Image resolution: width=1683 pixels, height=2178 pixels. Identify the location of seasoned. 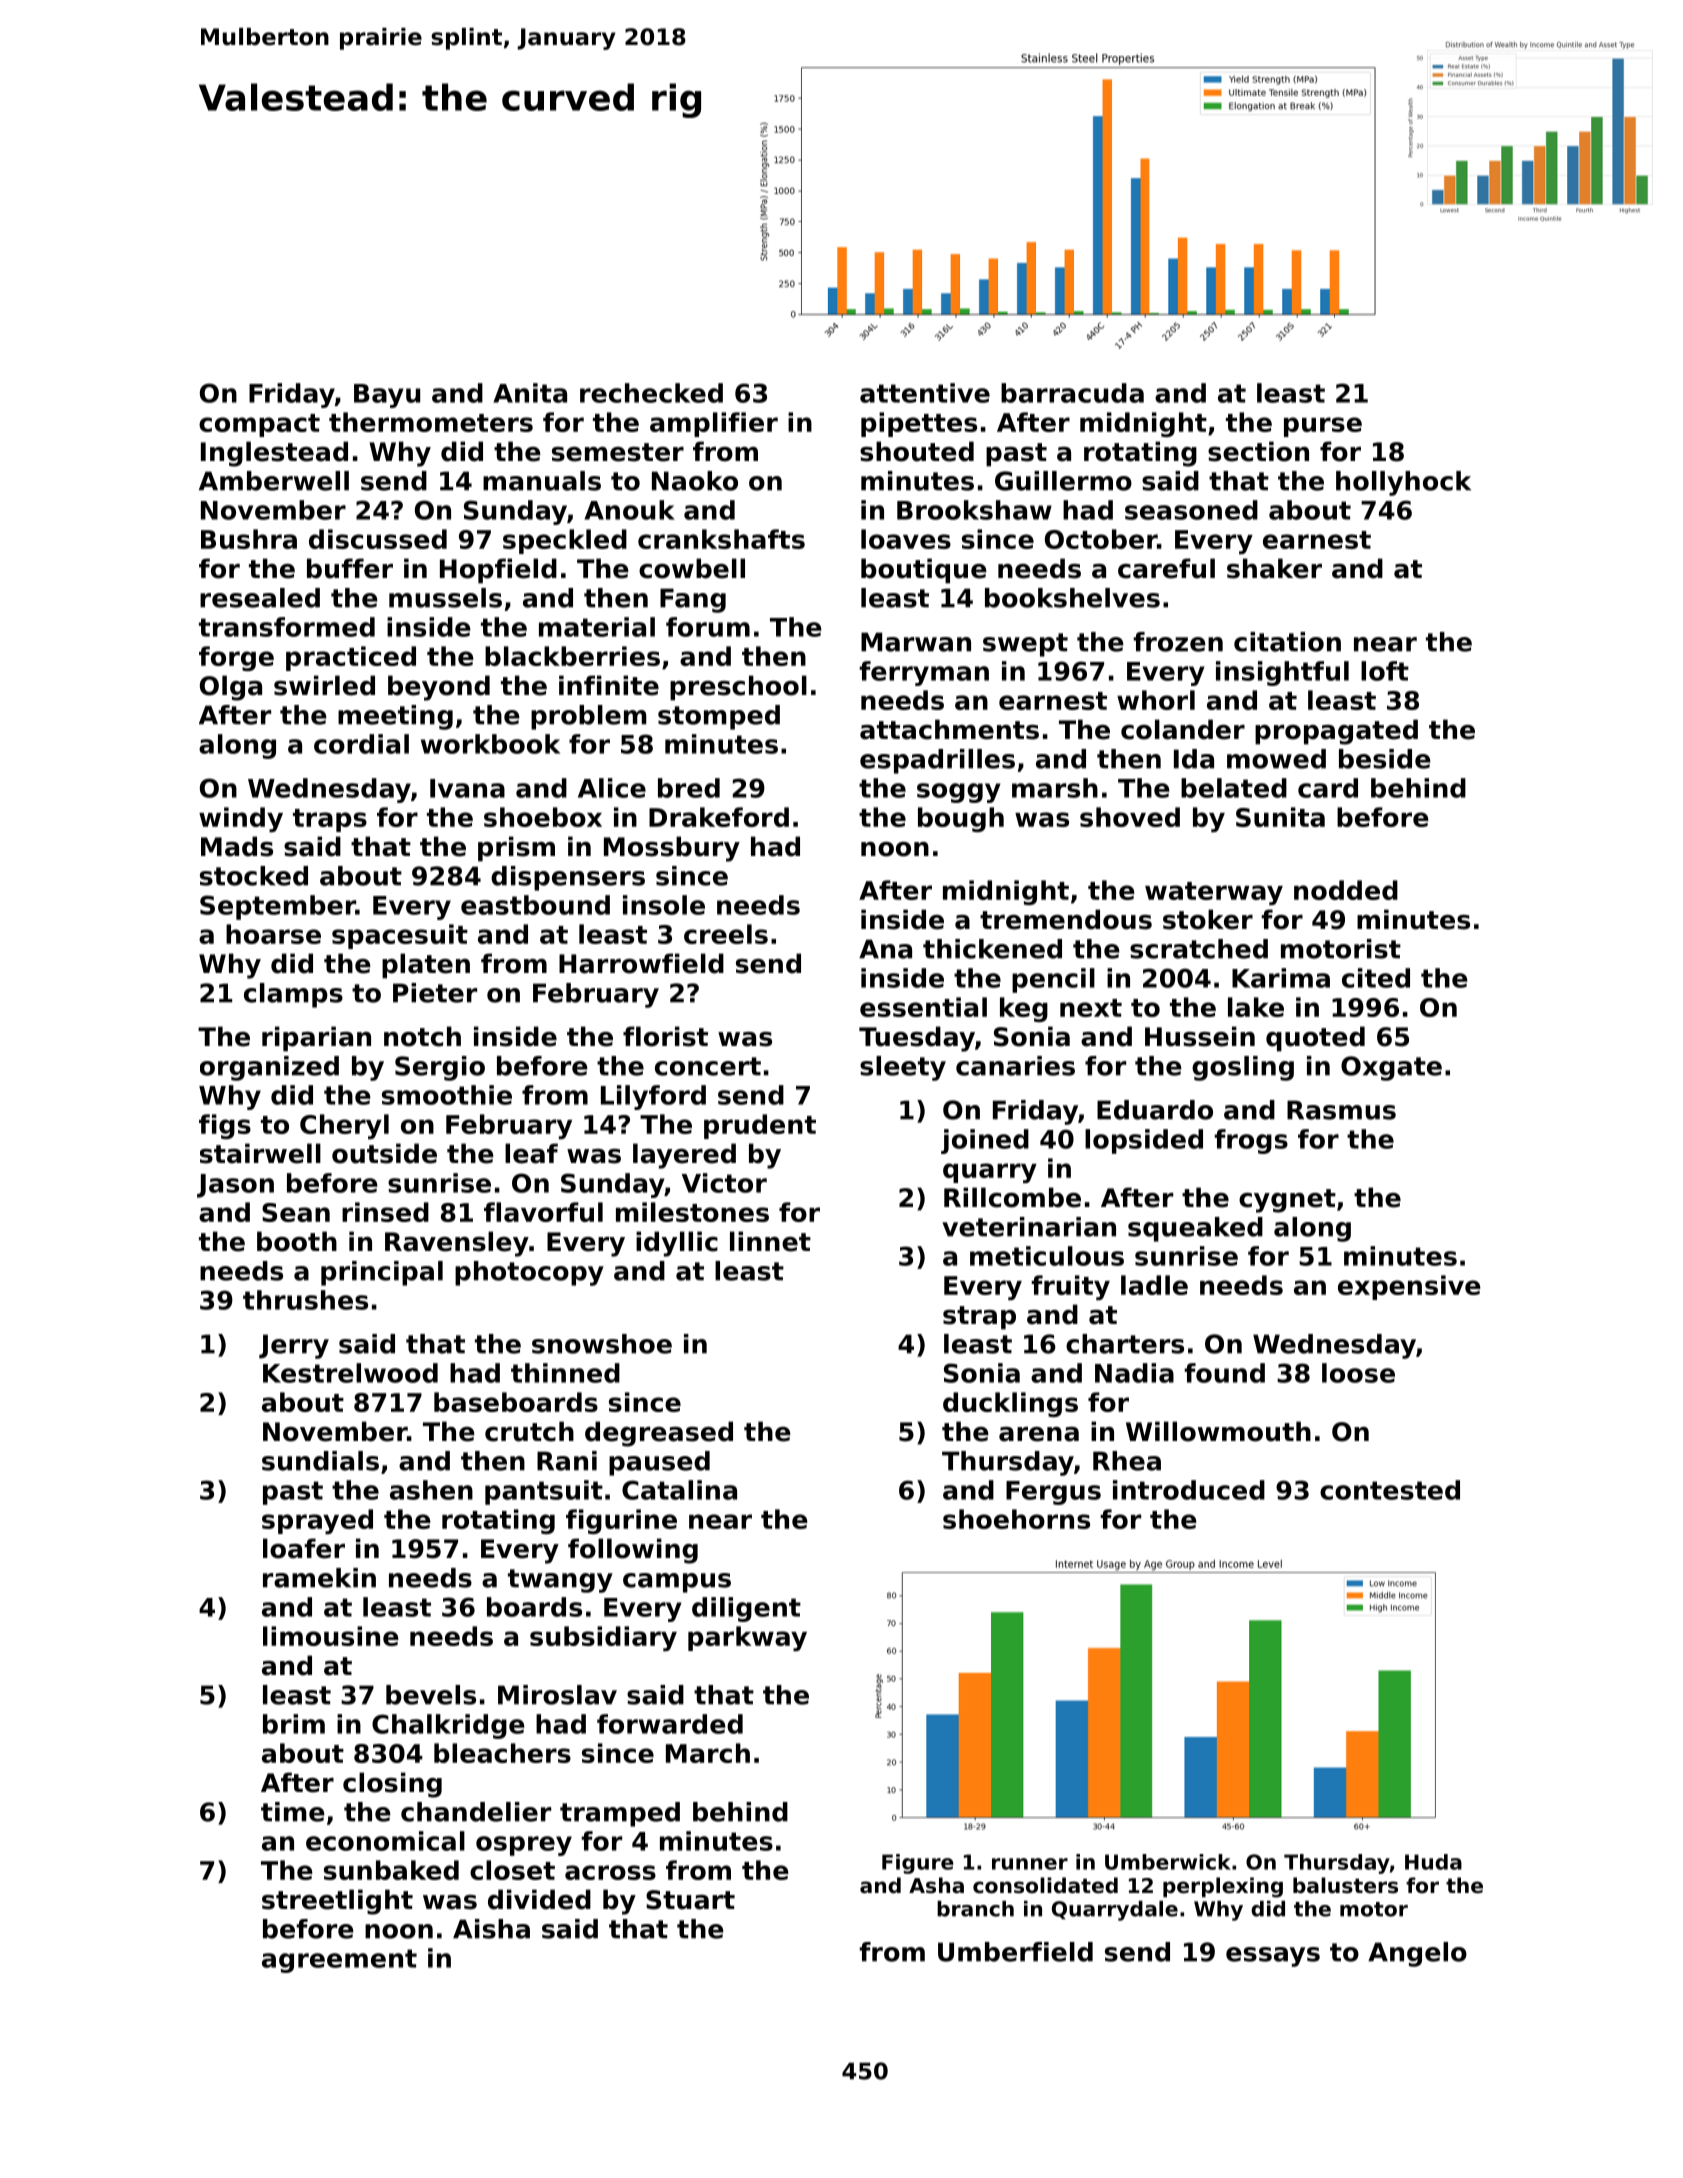
(1191, 510).
